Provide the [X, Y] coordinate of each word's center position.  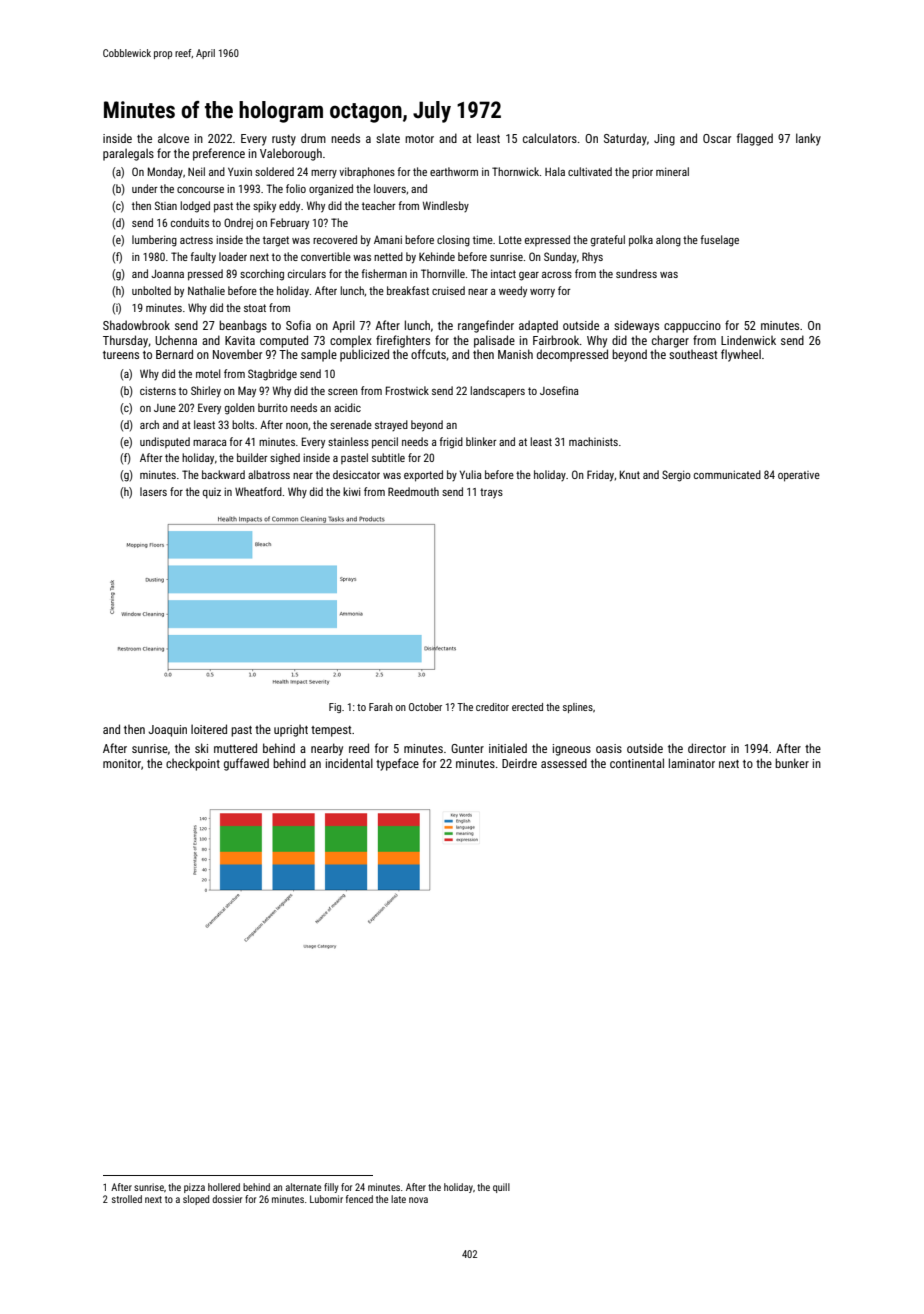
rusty [284, 140]
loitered [209, 729]
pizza [194, 1188]
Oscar [717, 138]
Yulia [470, 474]
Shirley [206, 392]
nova [418, 1200]
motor [419, 139]
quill [501, 1188]
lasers [153, 491]
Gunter [467, 748]
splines [578, 708]
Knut [630, 474]
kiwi [351, 491]
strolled [127, 1199]
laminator [692, 763]
